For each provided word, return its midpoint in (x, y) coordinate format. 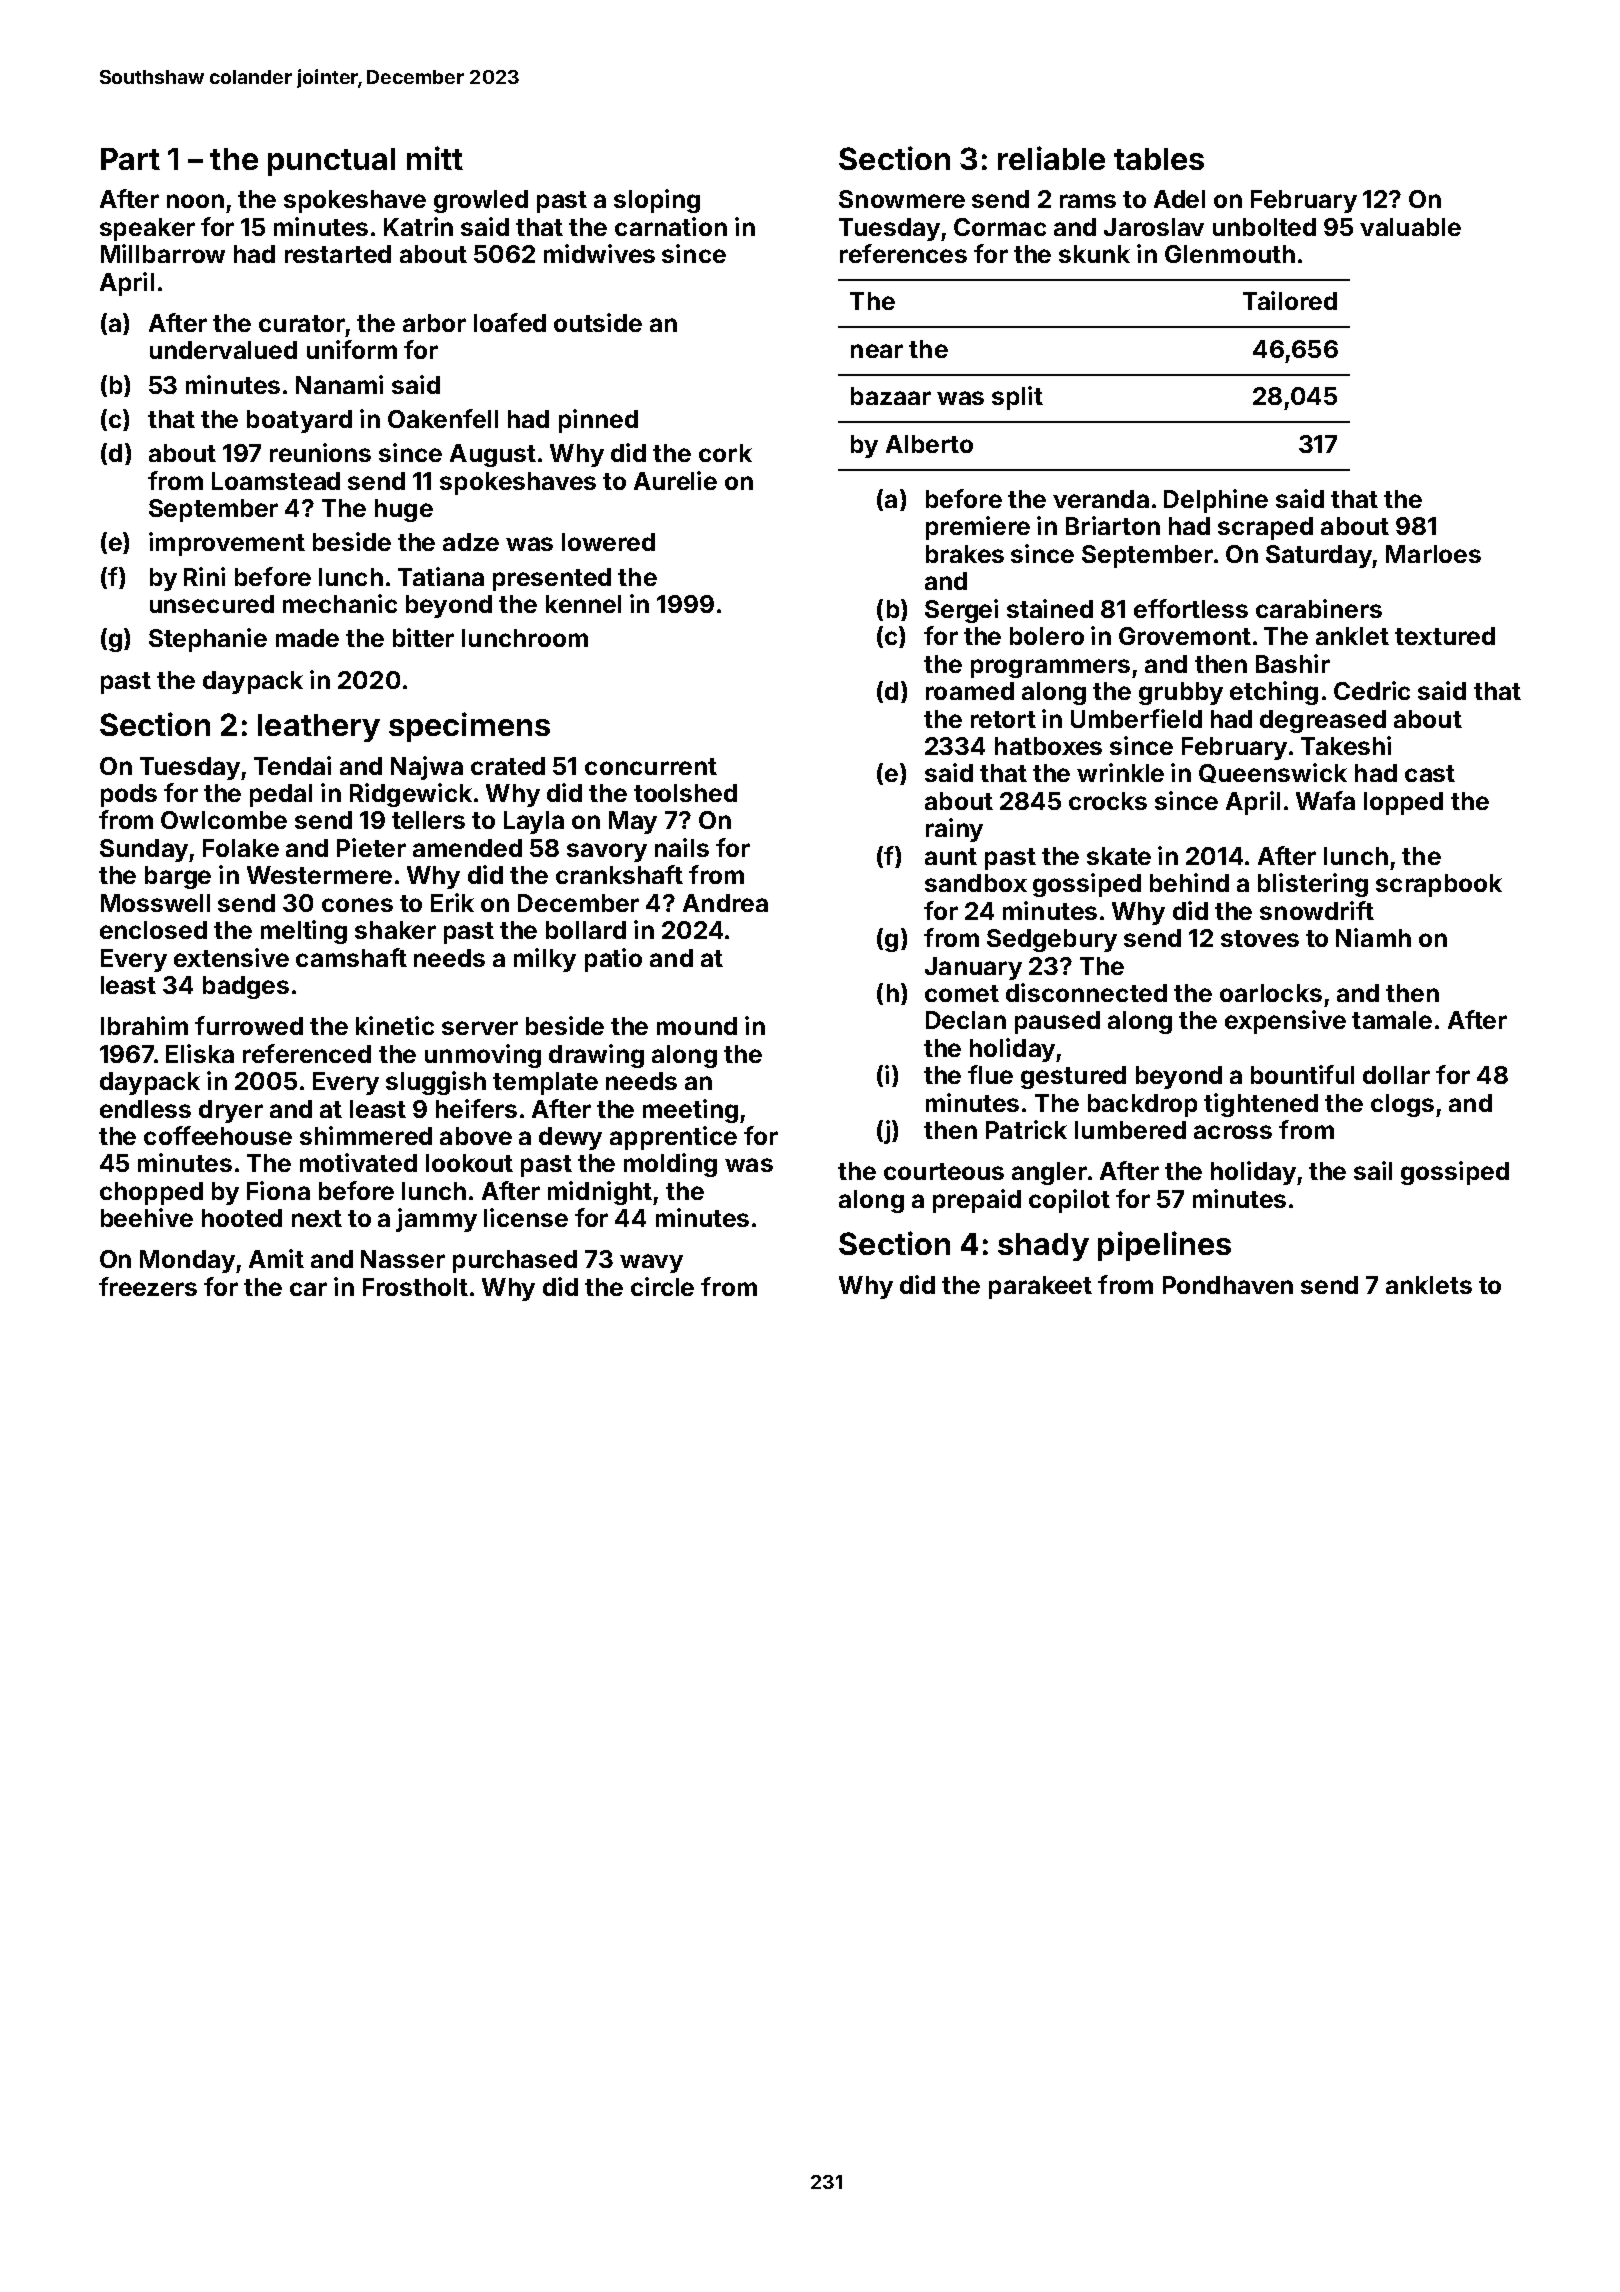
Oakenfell (443, 418)
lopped (1403, 803)
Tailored (1290, 300)
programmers (1050, 668)
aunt (951, 856)
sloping (657, 201)
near (877, 351)
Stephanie (208, 640)
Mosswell (155, 903)
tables (1159, 159)
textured (1445, 636)
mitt (435, 158)
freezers (148, 1286)
